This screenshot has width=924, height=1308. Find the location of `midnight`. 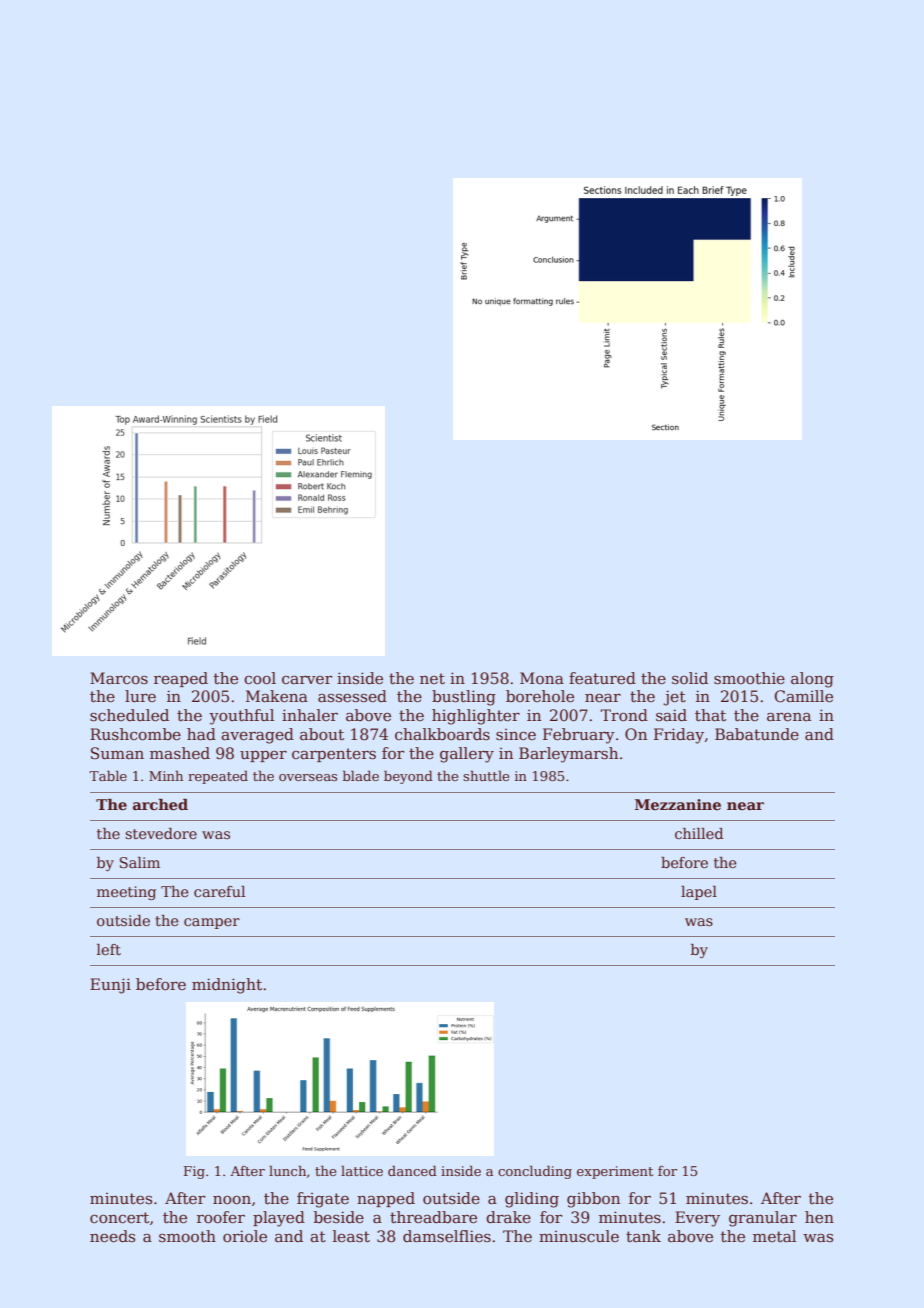

midnight is located at coordinates (227, 986).
